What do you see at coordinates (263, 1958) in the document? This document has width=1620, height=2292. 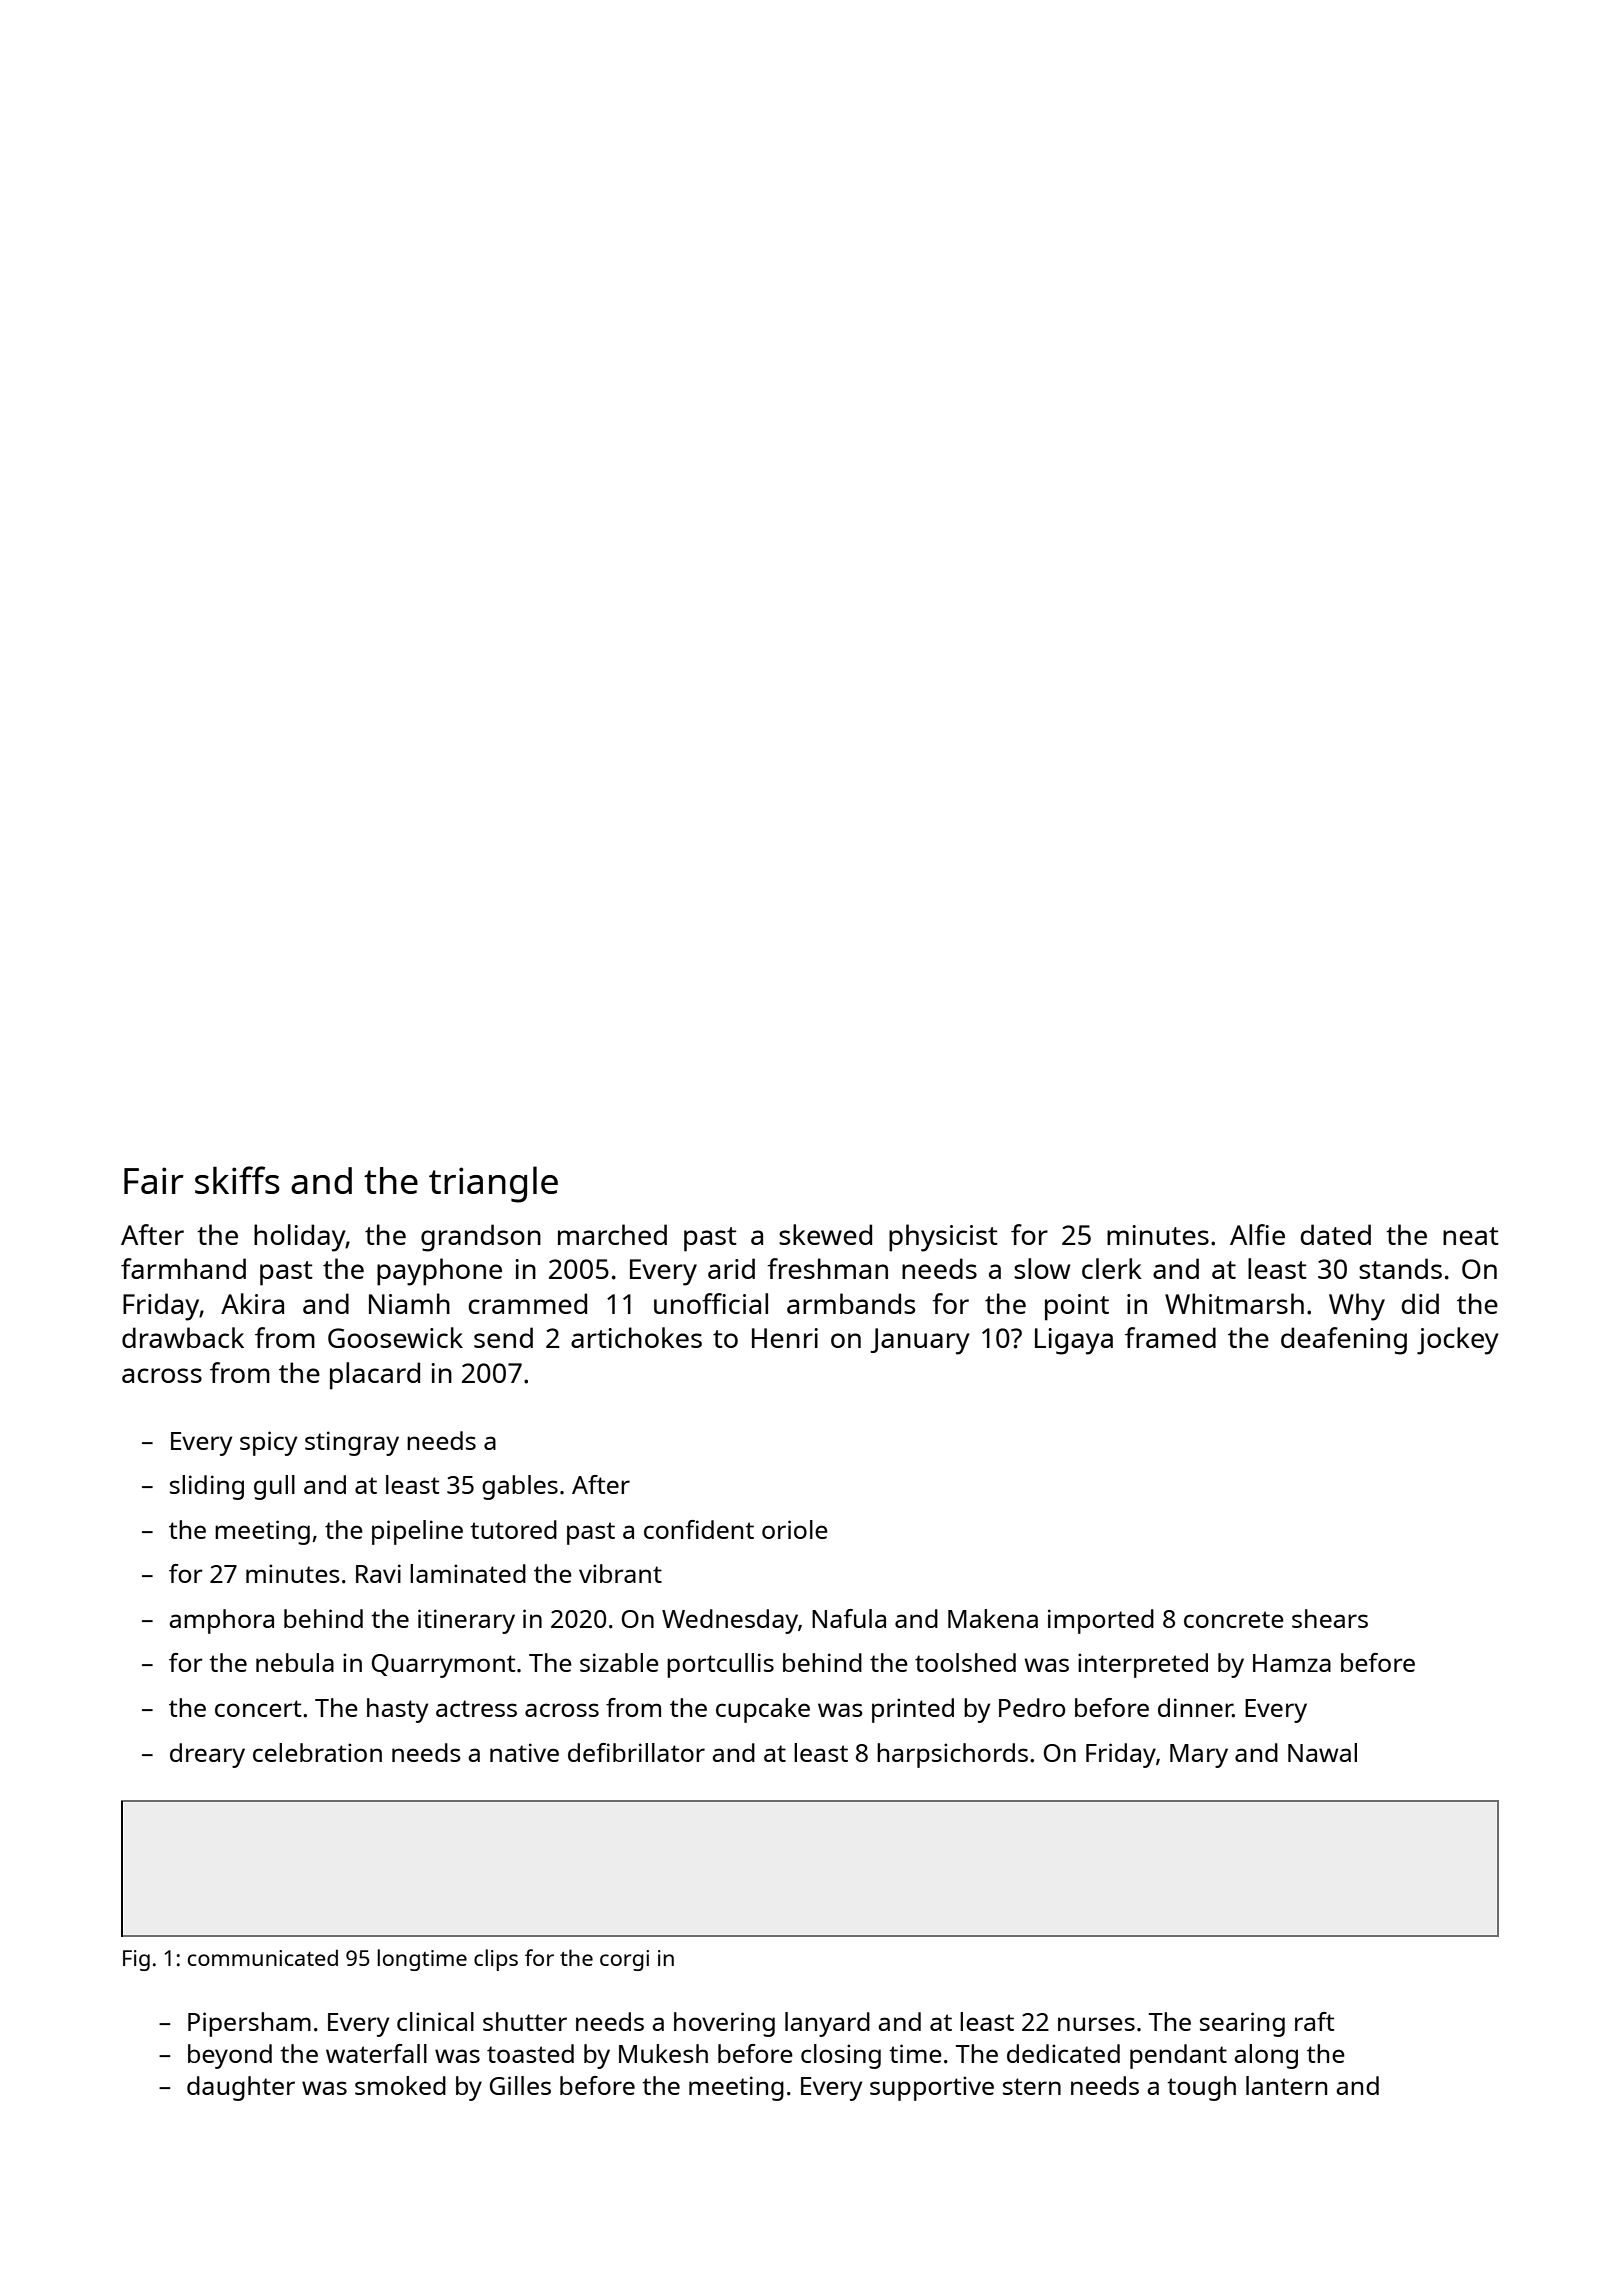 I see `communicated` at bounding box center [263, 1958].
